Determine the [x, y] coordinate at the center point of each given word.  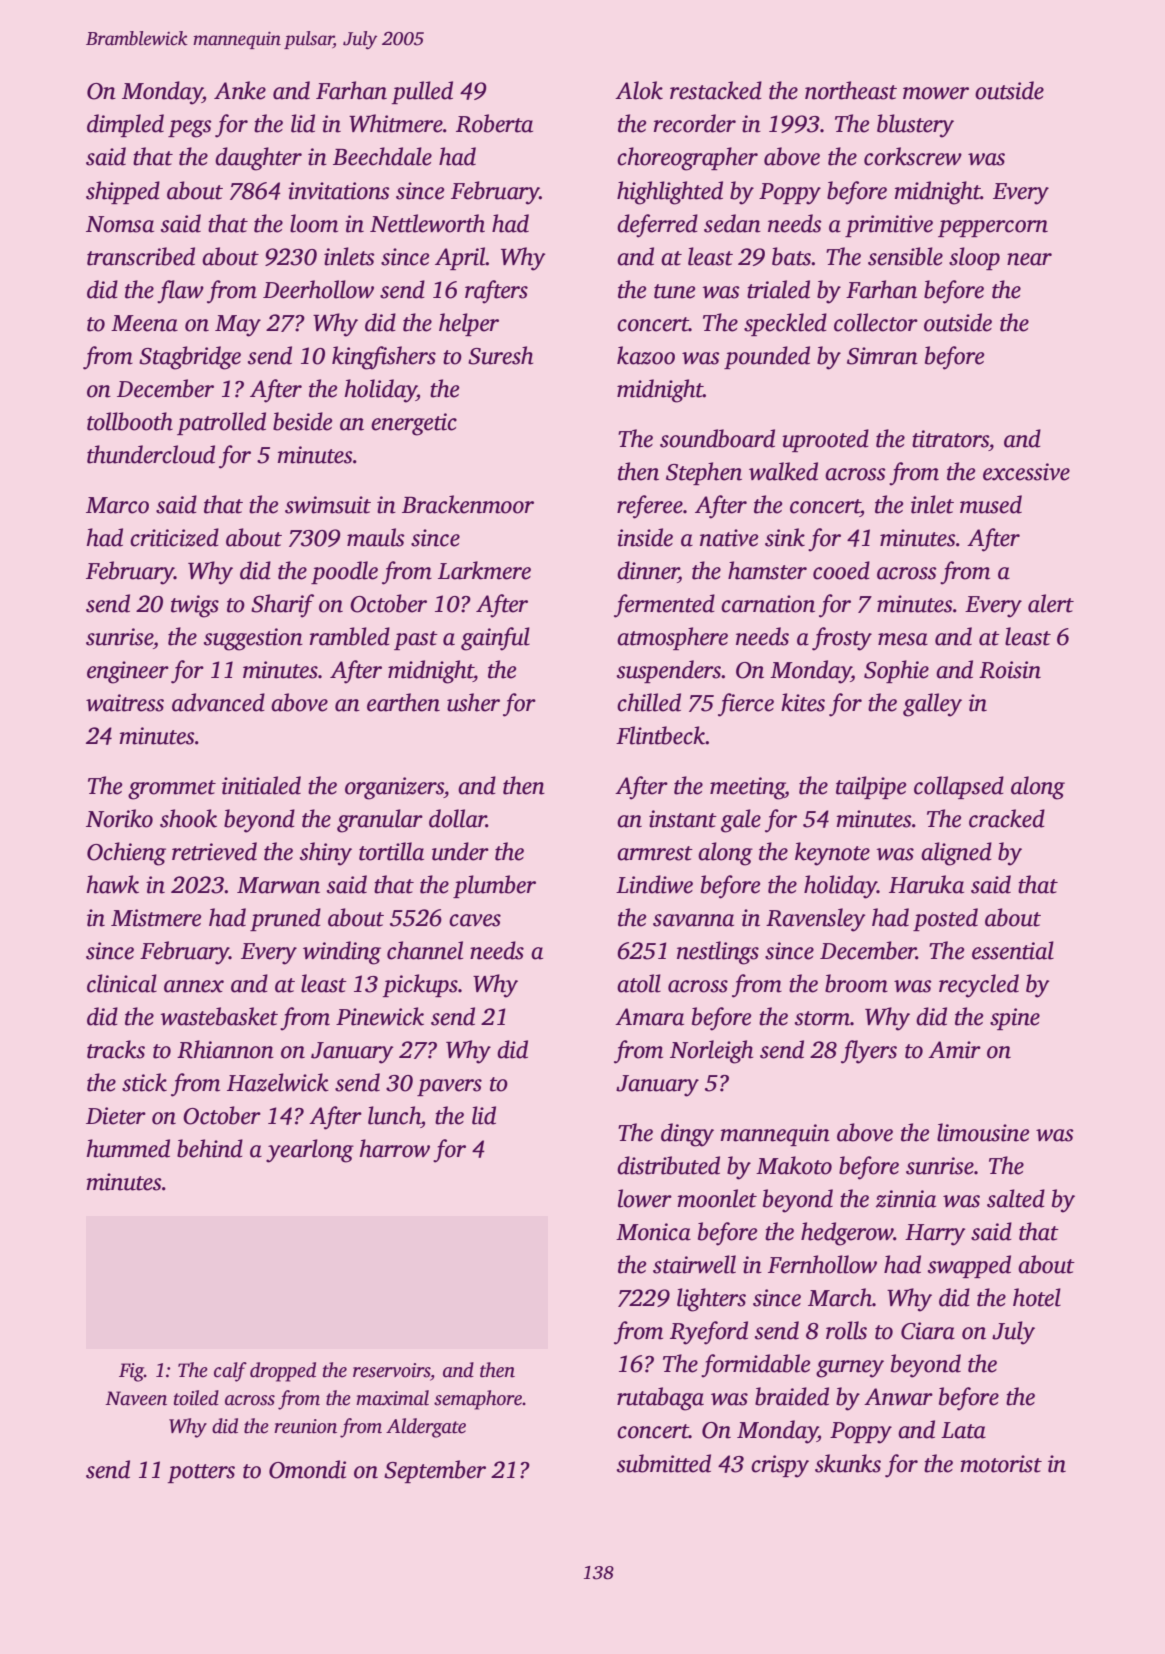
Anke [240, 90]
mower [936, 93]
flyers [869, 1052]
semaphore [478, 1400]
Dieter [116, 1116]
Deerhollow [318, 289]
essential [1013, 950]
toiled [196, 1398]
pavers [449, 1087]
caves [475, 920]
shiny [326, 854]
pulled [422, 92]
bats [792, 256]
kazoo [646, 355]
